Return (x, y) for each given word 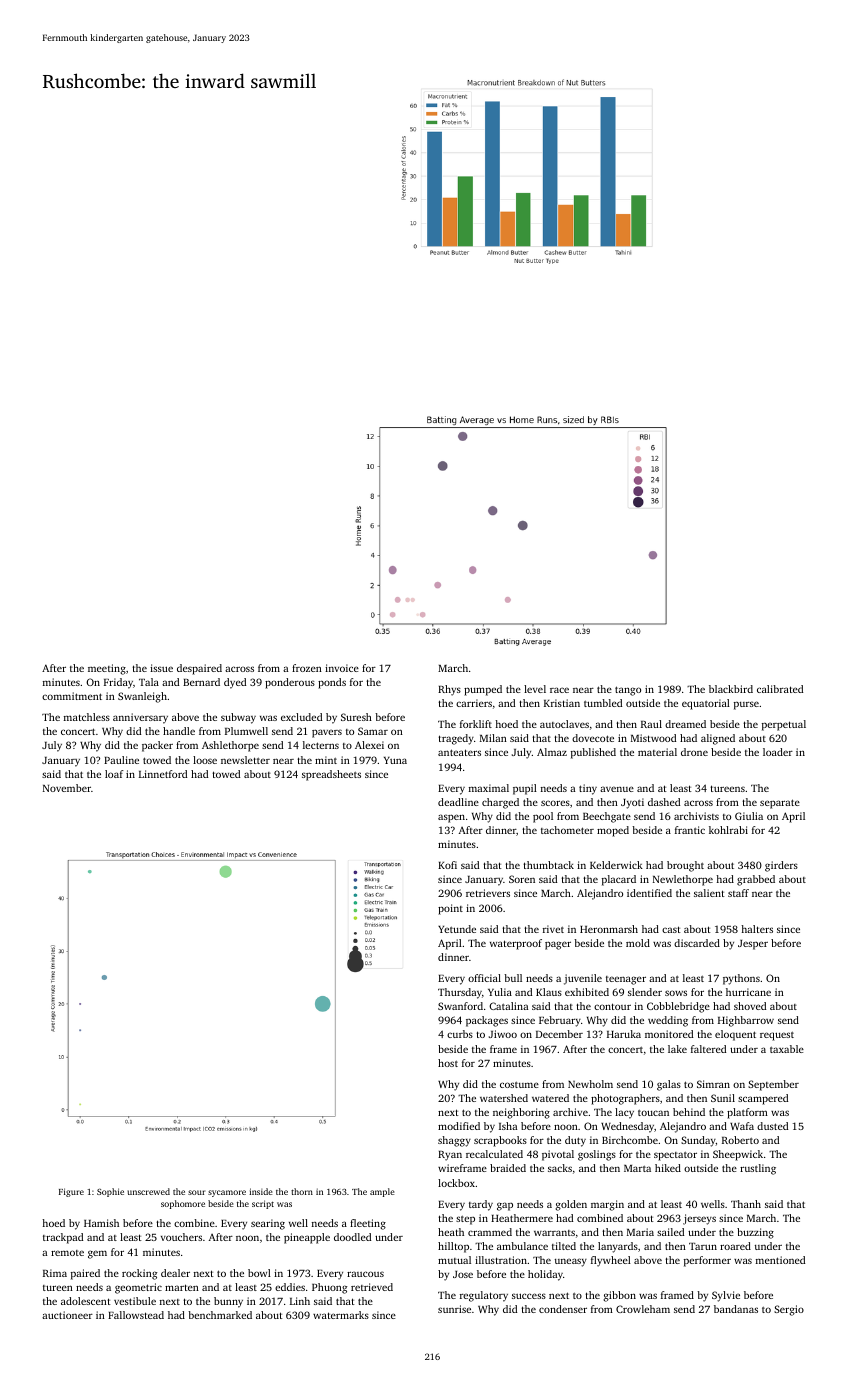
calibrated (780, 689)
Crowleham (643, 1309)
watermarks (341, 1315)
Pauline (121, 760)
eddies (290, 1287)
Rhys (449, 690)
